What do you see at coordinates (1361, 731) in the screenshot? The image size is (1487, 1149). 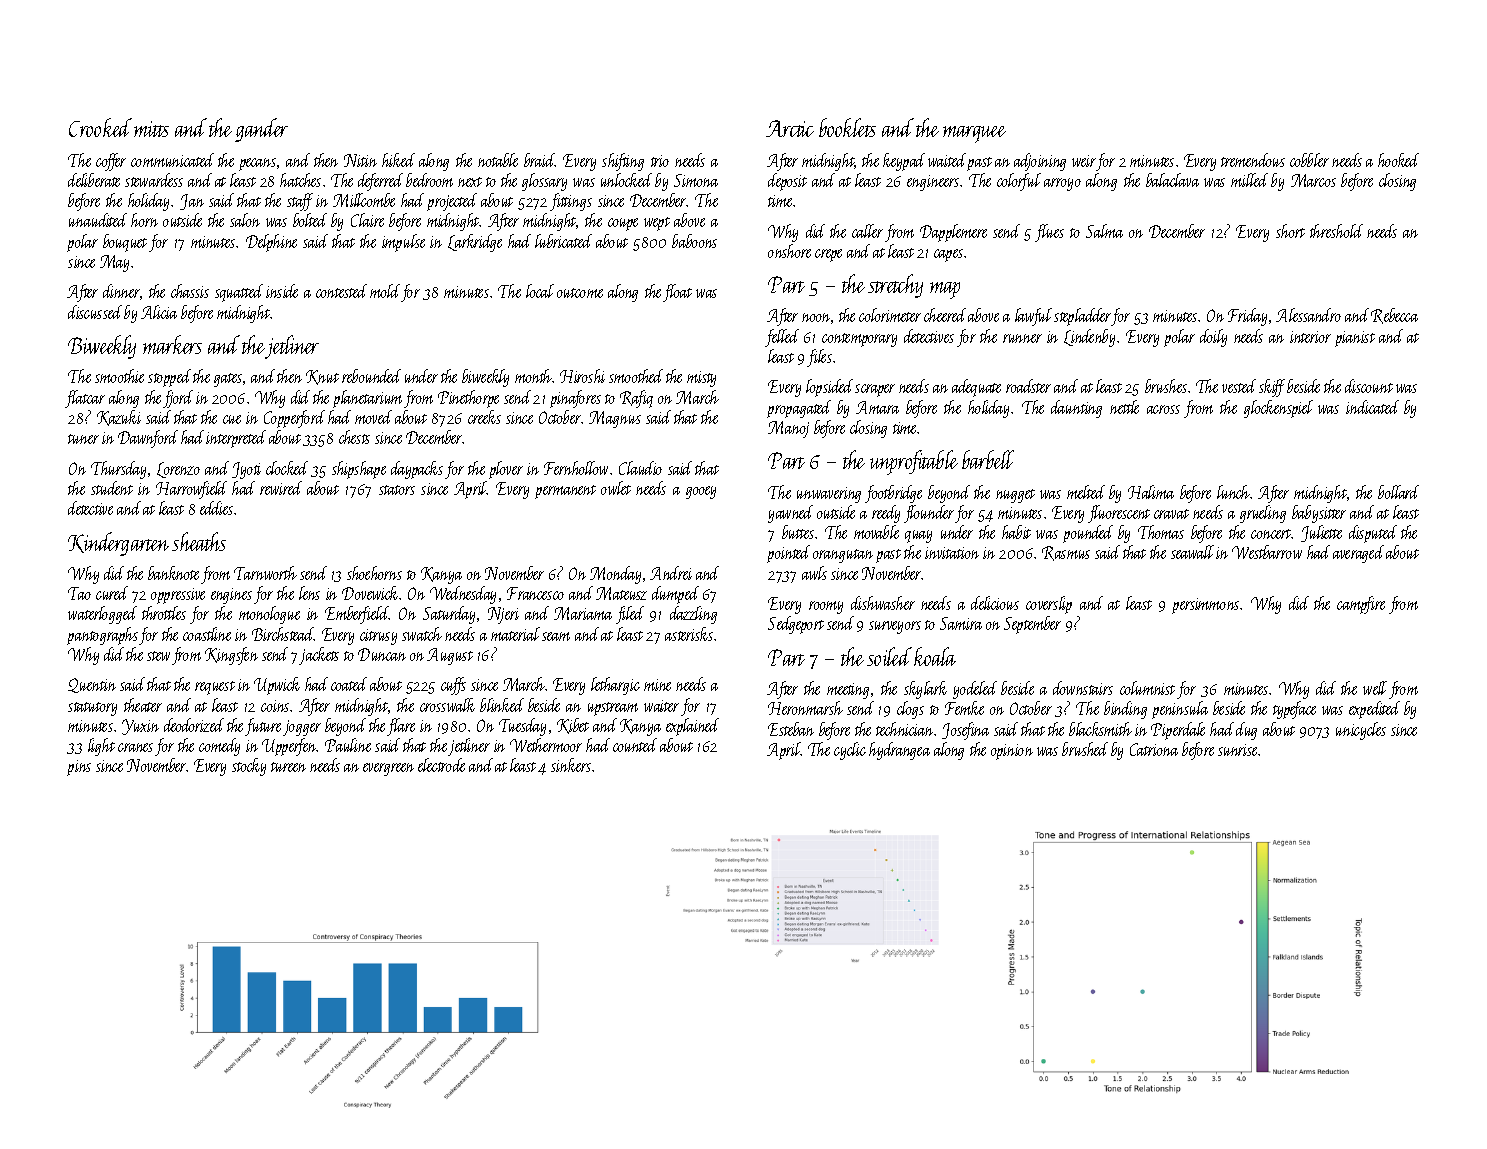 I see `unicycles` at bounding box center [1361, 731].
